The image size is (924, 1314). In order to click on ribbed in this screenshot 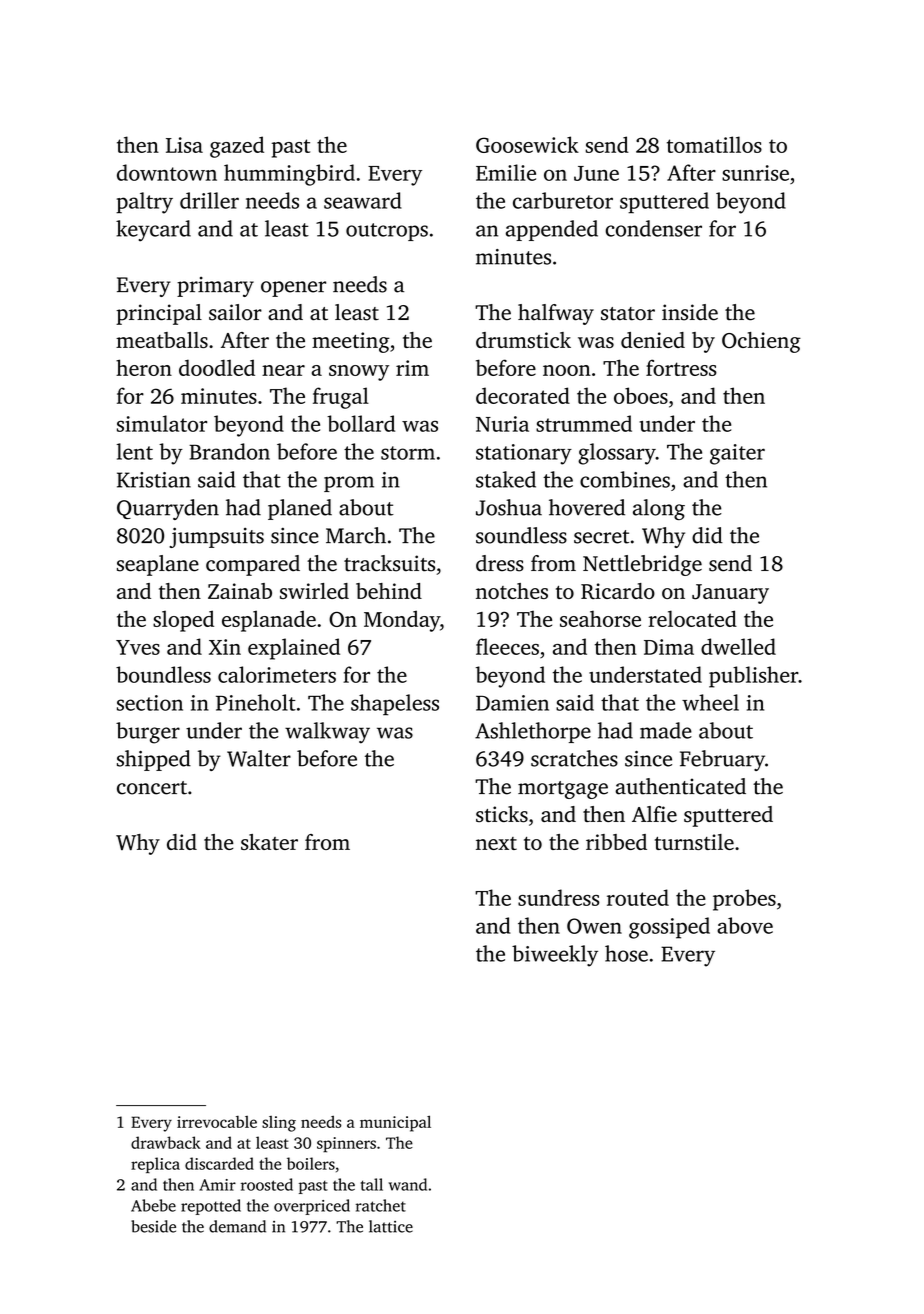, I will do `click(616, 842)`.
